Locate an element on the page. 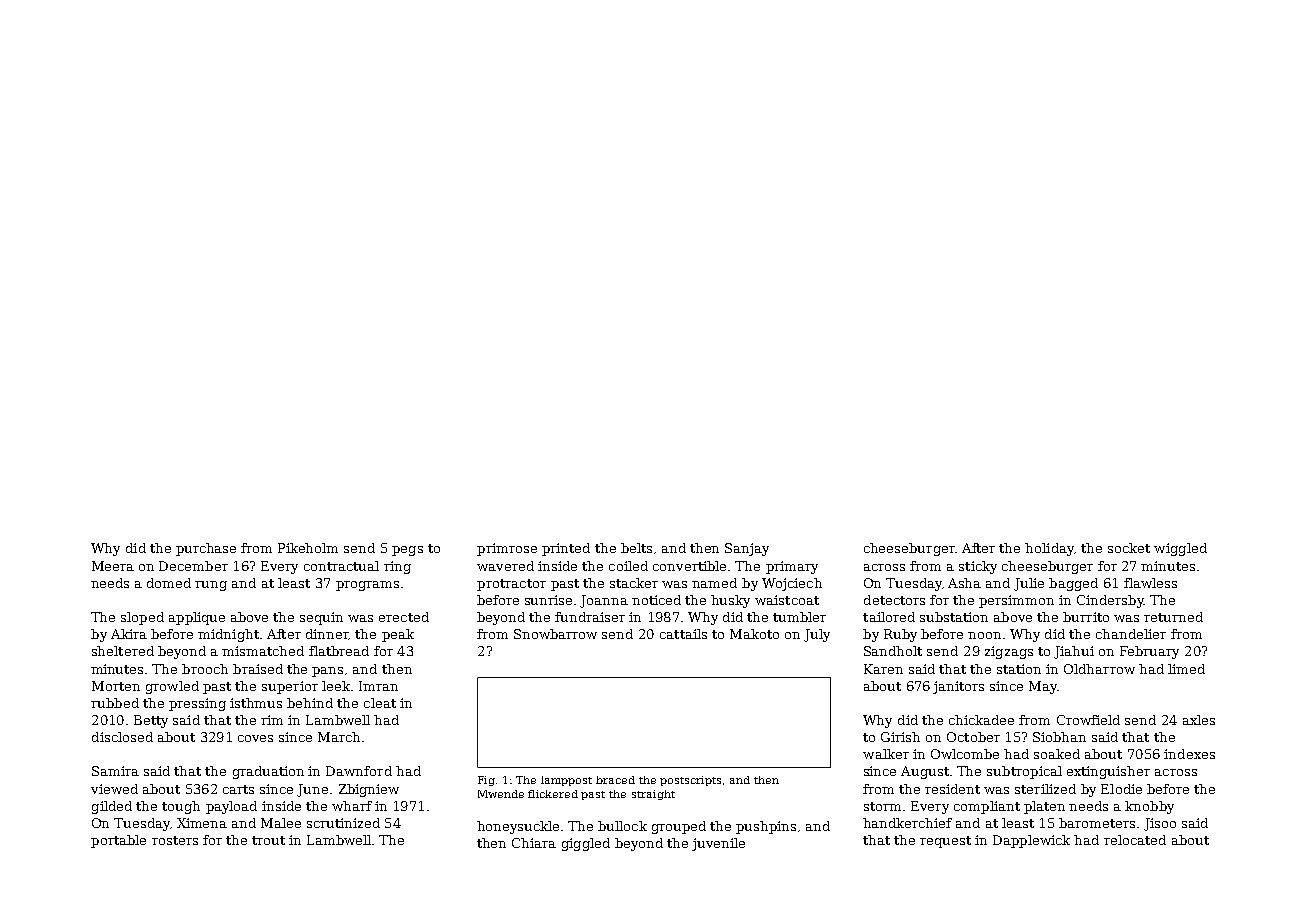 The width and height of the image is (1308, 924). convertible is located at coordinates (689, 566).
